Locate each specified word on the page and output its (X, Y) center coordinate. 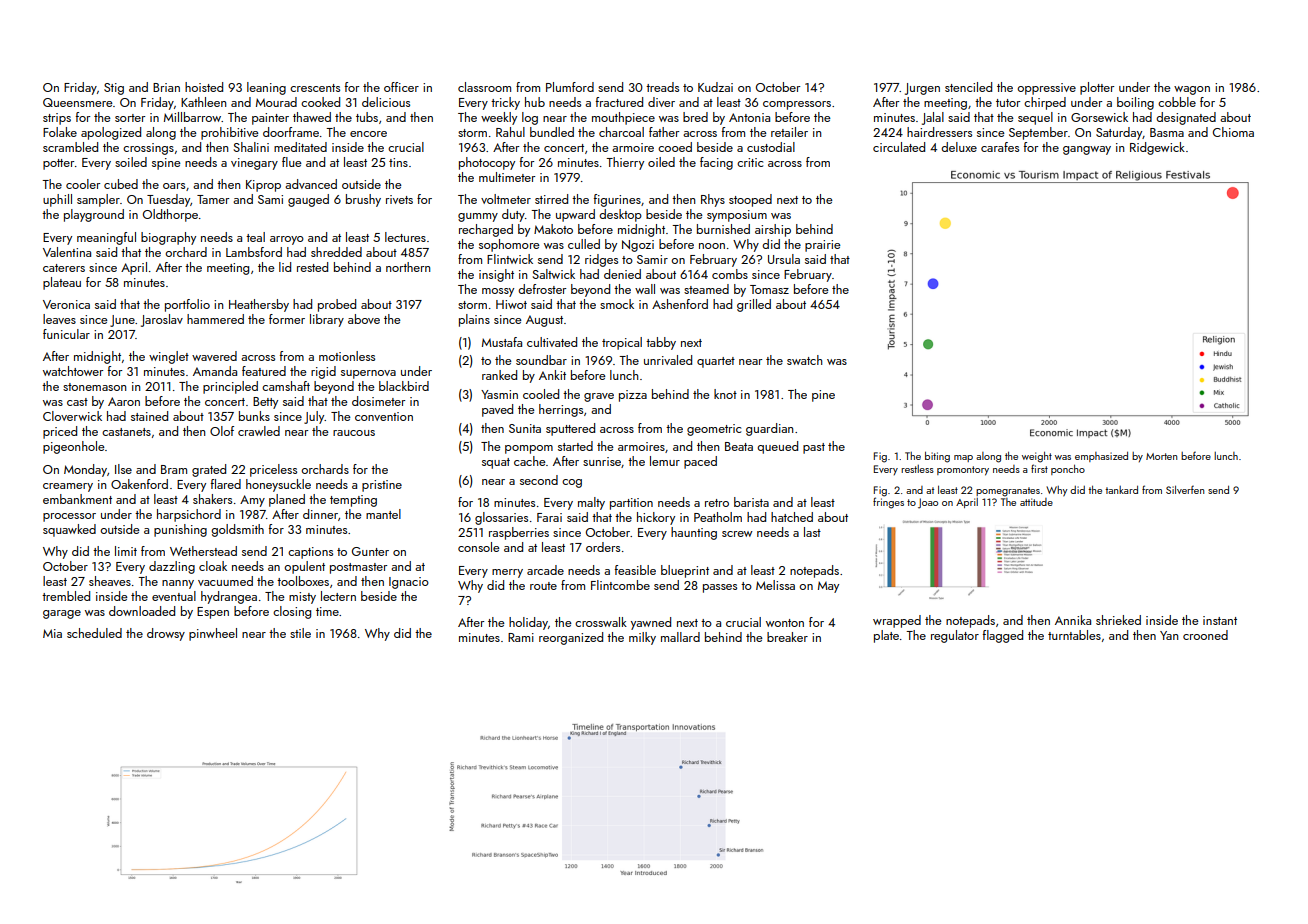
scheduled (94, 633)
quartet (716, 362)
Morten (1161, 456)
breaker (787, 637)
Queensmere (78, 102)
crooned (1205, 635)
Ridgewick (1157, 148)
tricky (505, 103)
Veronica (66, 304)
